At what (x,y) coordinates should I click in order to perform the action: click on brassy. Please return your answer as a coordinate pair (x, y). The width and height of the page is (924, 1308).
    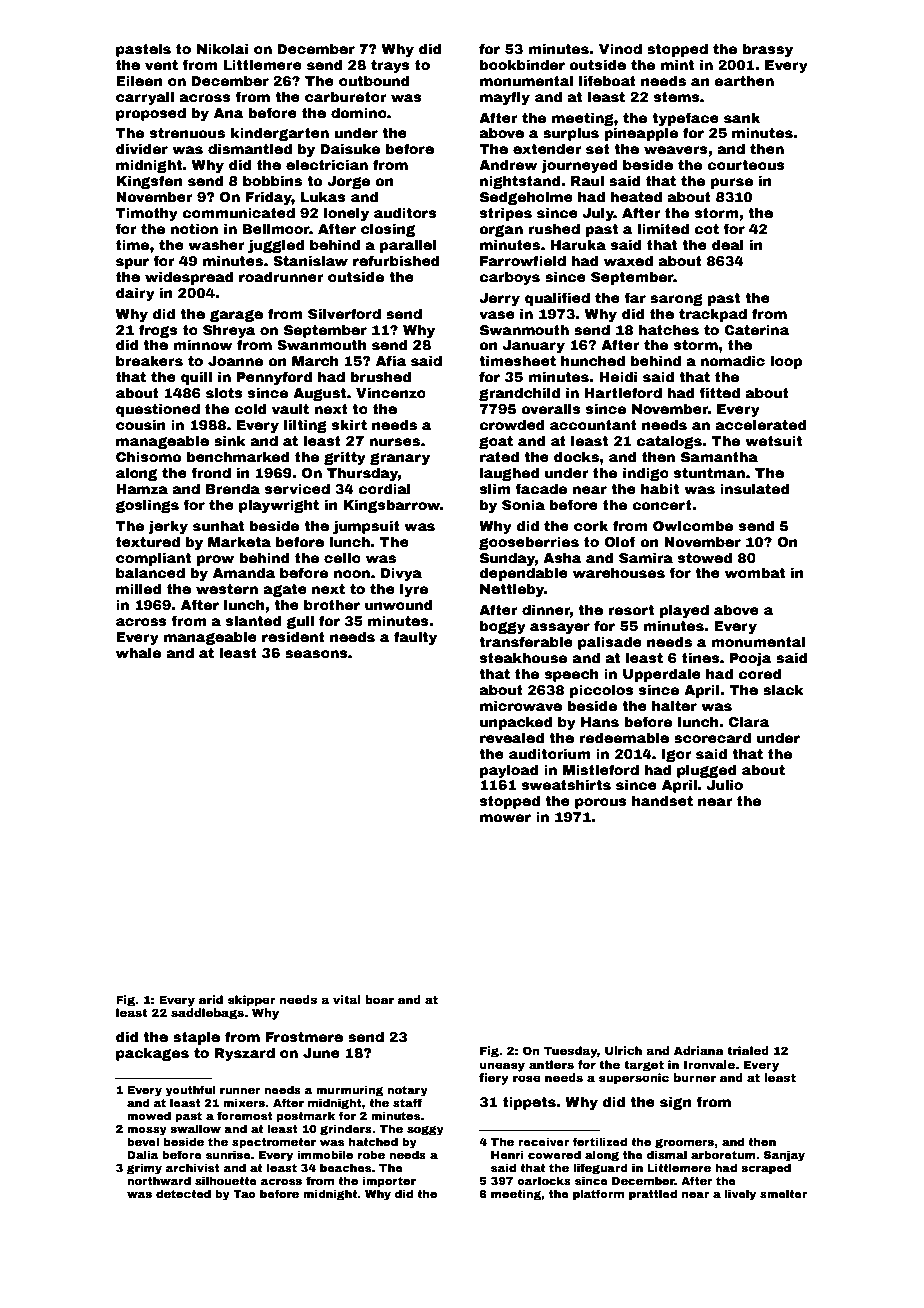
    Looking at the image, I should click on (768, 50).
